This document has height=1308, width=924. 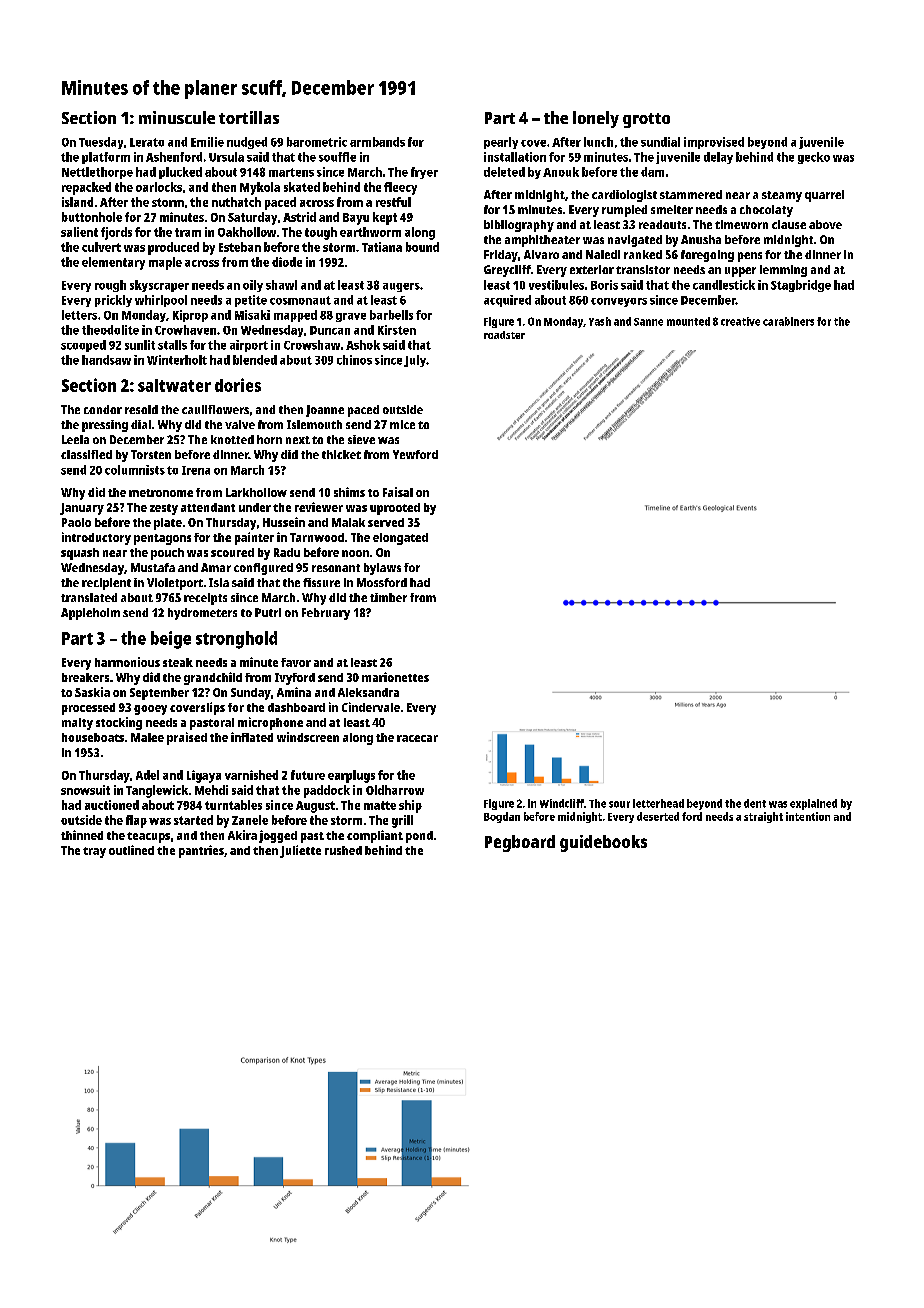 I want to click on sour, so click(x=619, y=804).
